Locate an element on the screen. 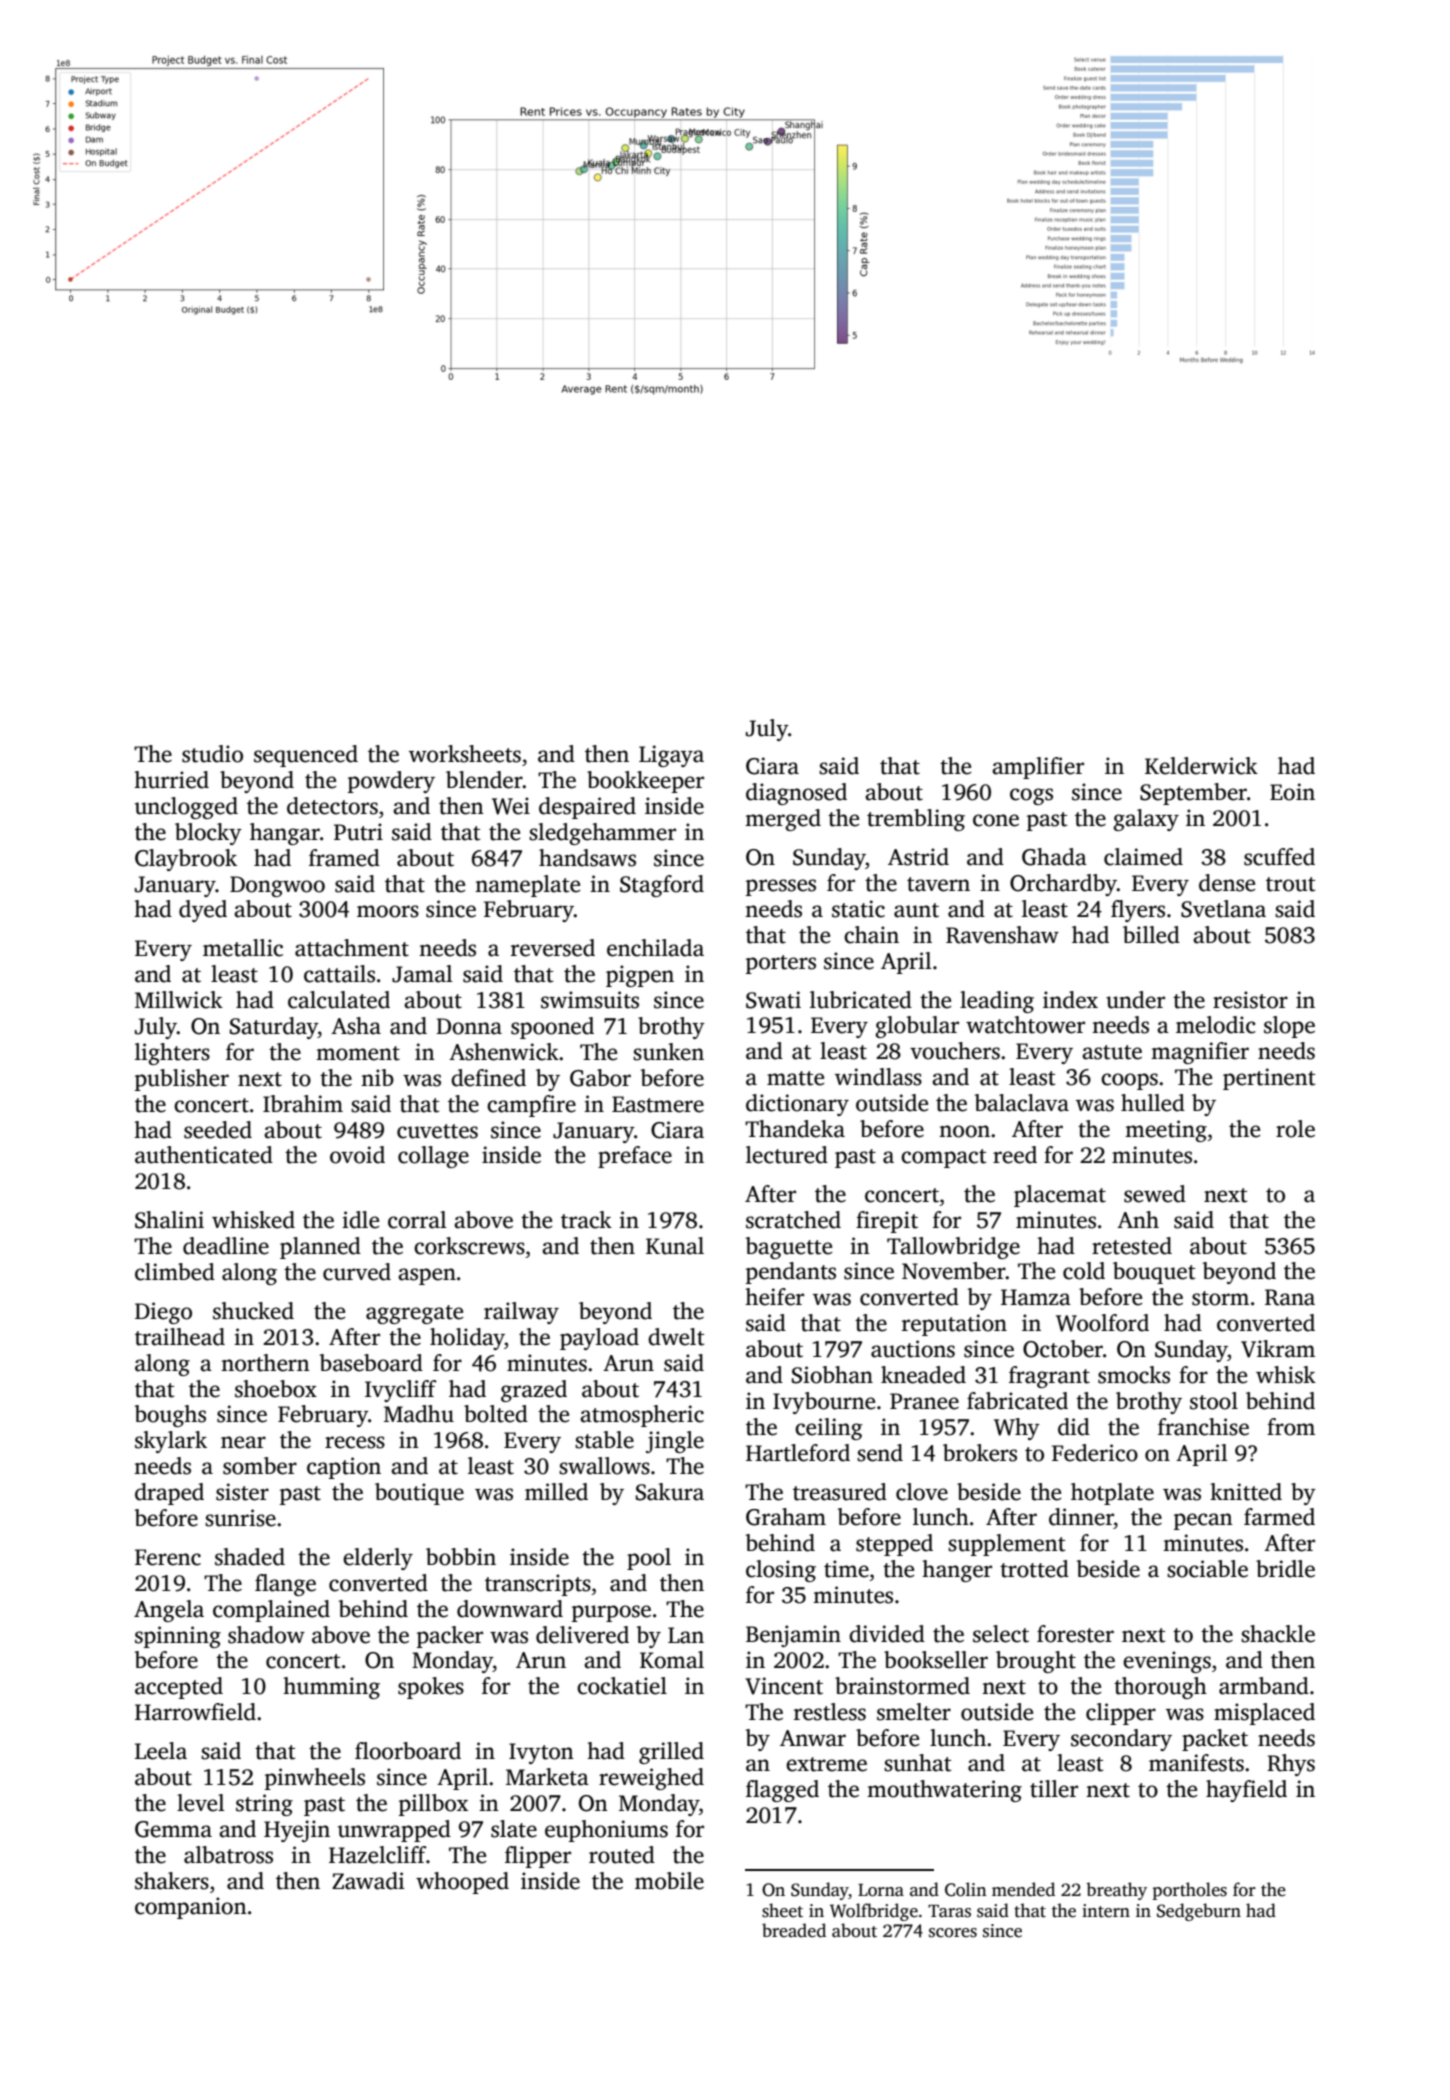 This screenshot has width=1450, height=2100. Colin is located at coordinates (966, 1889).
